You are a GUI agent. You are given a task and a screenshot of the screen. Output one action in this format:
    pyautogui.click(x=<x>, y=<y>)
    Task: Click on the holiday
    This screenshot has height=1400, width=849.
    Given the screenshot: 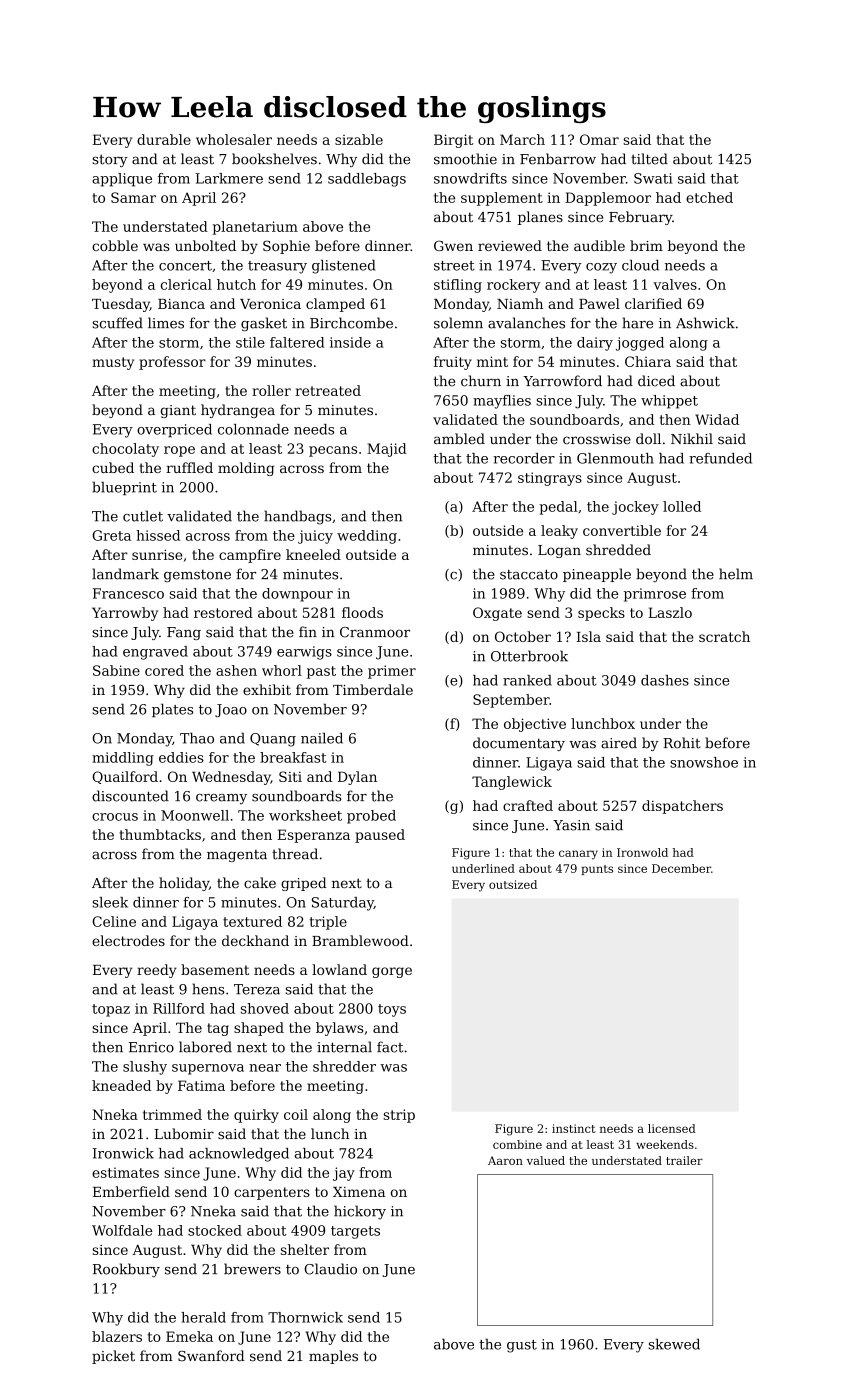 What is the action you would take?
    pyautogui.click(x=184, y=884)
